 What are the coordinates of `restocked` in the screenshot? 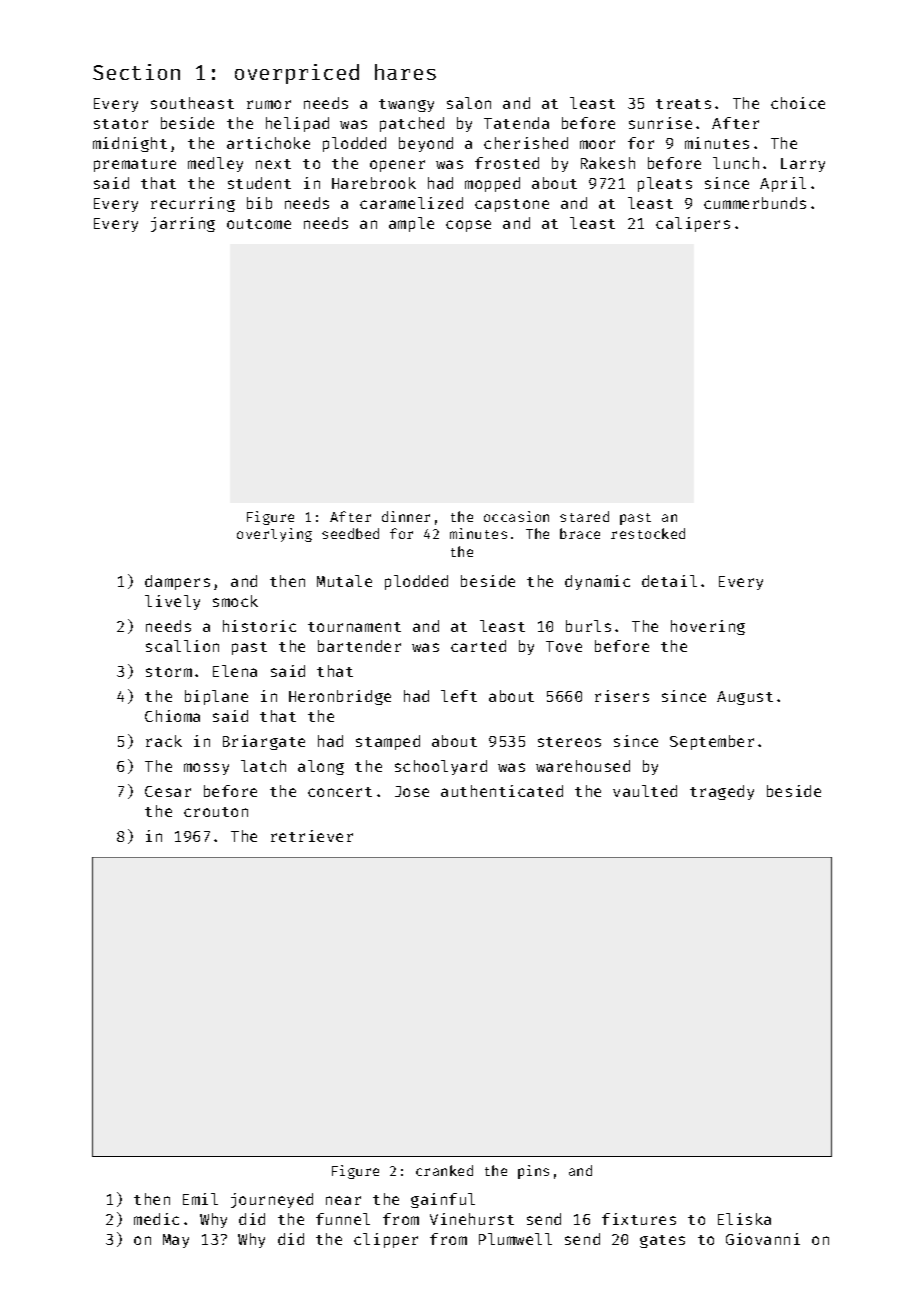 It's located at (648, 533).
